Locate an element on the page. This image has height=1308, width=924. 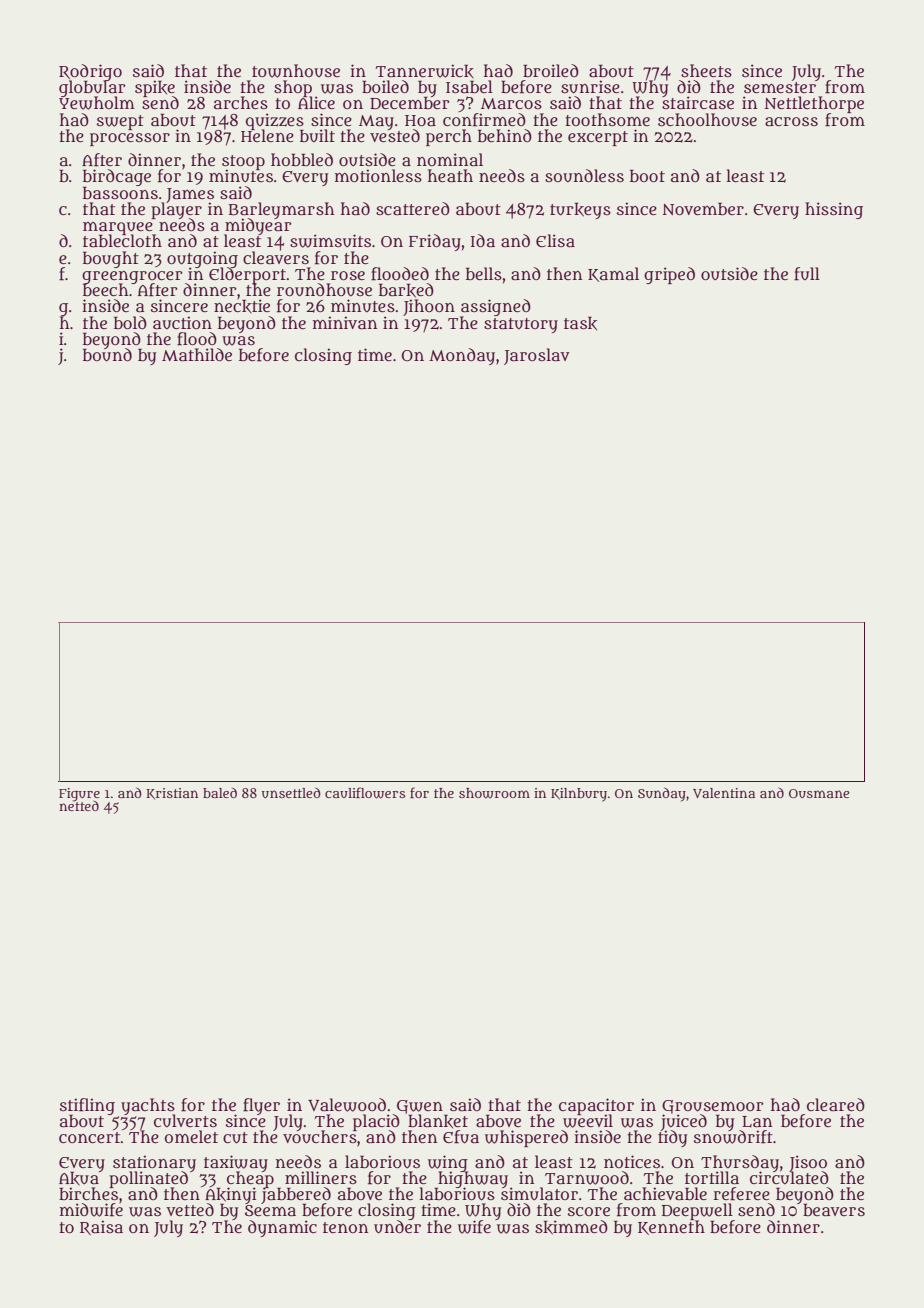
task is located at coordinates (580, 323).
